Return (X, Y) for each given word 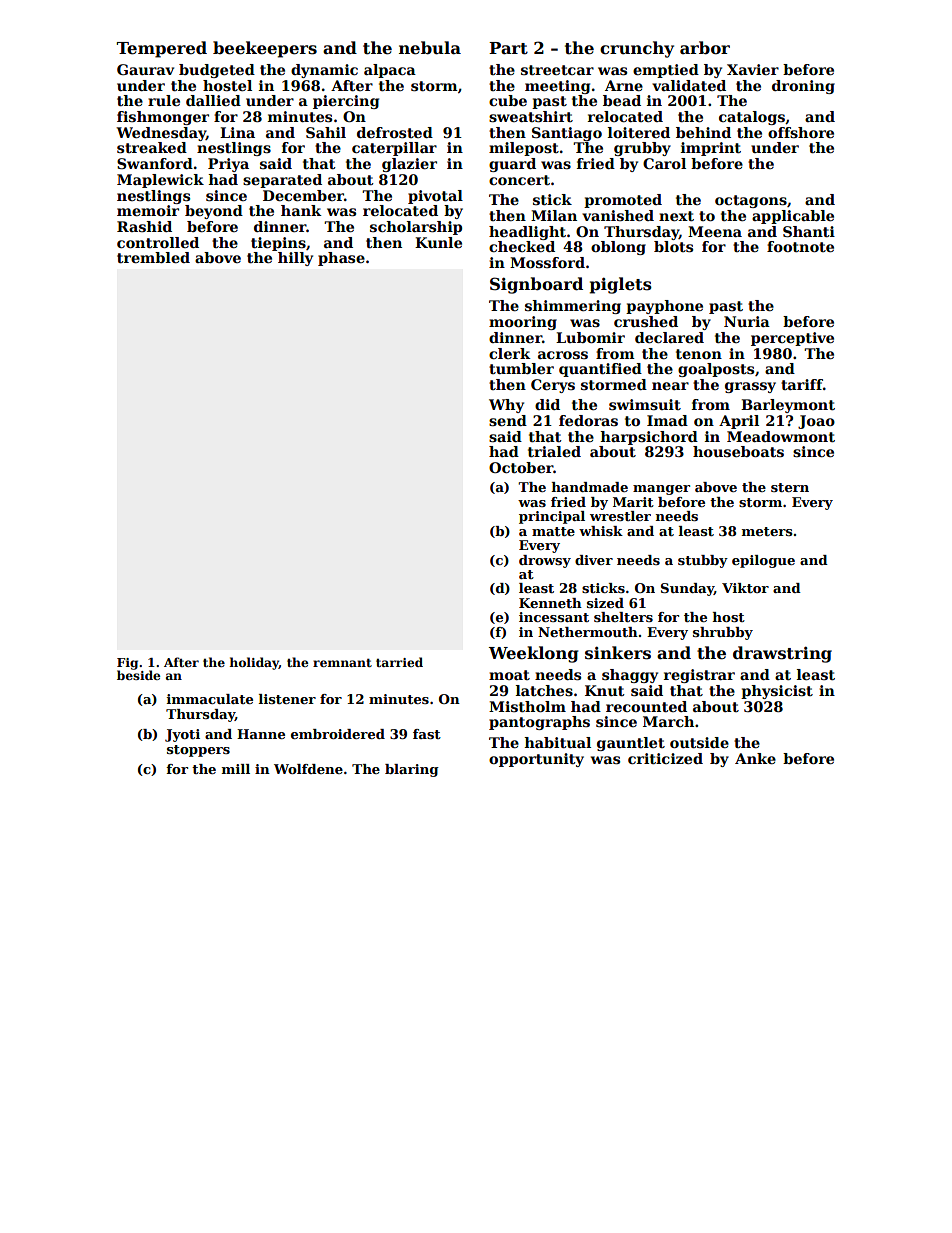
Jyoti (182, 735)
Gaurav (145, 69)
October (521, 467)
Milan (554, 215)
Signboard (536, 285)
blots (673, 246)
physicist (777, 692)
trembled (153, 257)
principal (552, 517)
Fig (127, 664)
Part (508, 48)
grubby (642, 149)
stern (790, 487)
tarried (399, 662)
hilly (295, 259)
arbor (705, 48)
